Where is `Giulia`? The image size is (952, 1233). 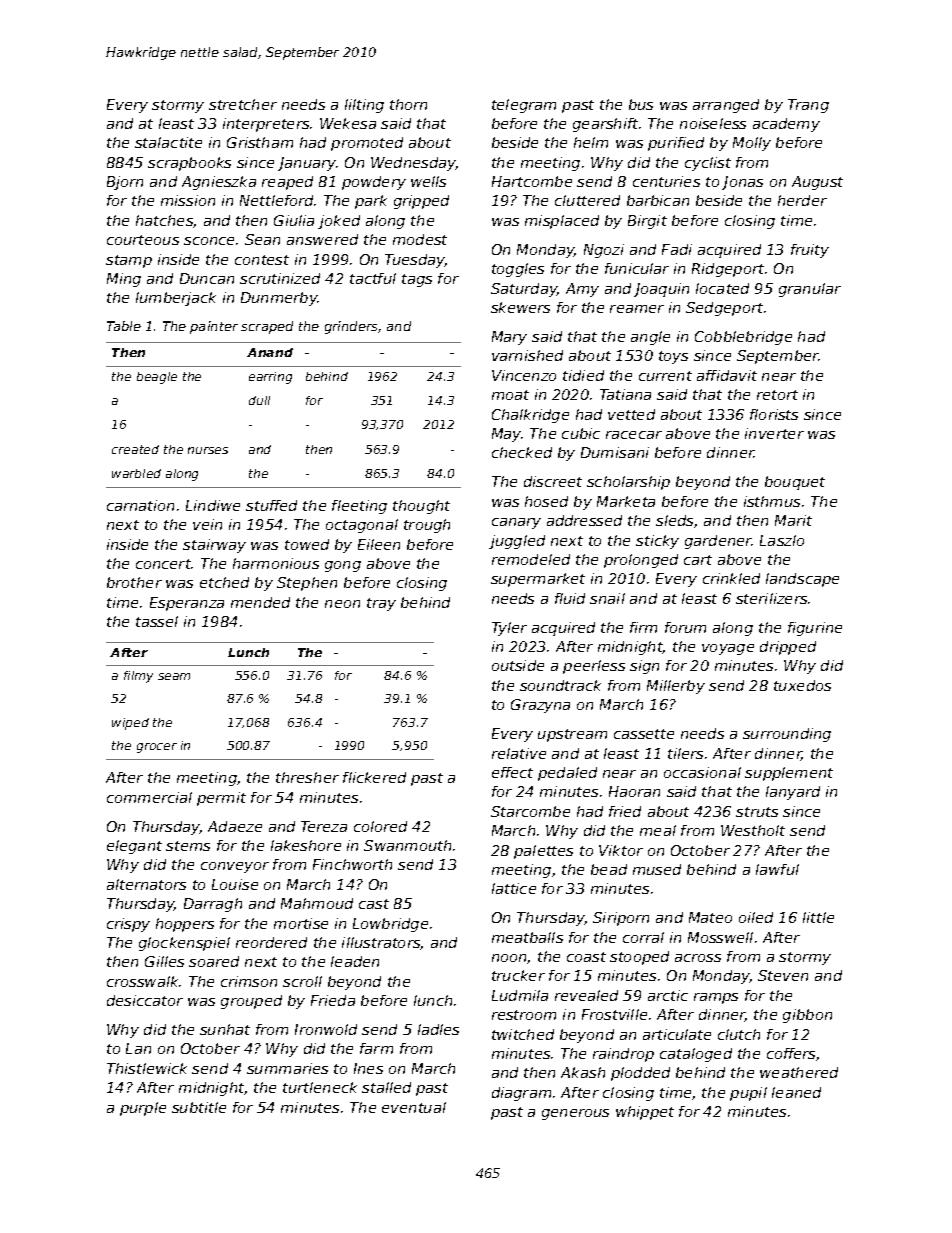 Giulia is located at coordinates (294, 220).
